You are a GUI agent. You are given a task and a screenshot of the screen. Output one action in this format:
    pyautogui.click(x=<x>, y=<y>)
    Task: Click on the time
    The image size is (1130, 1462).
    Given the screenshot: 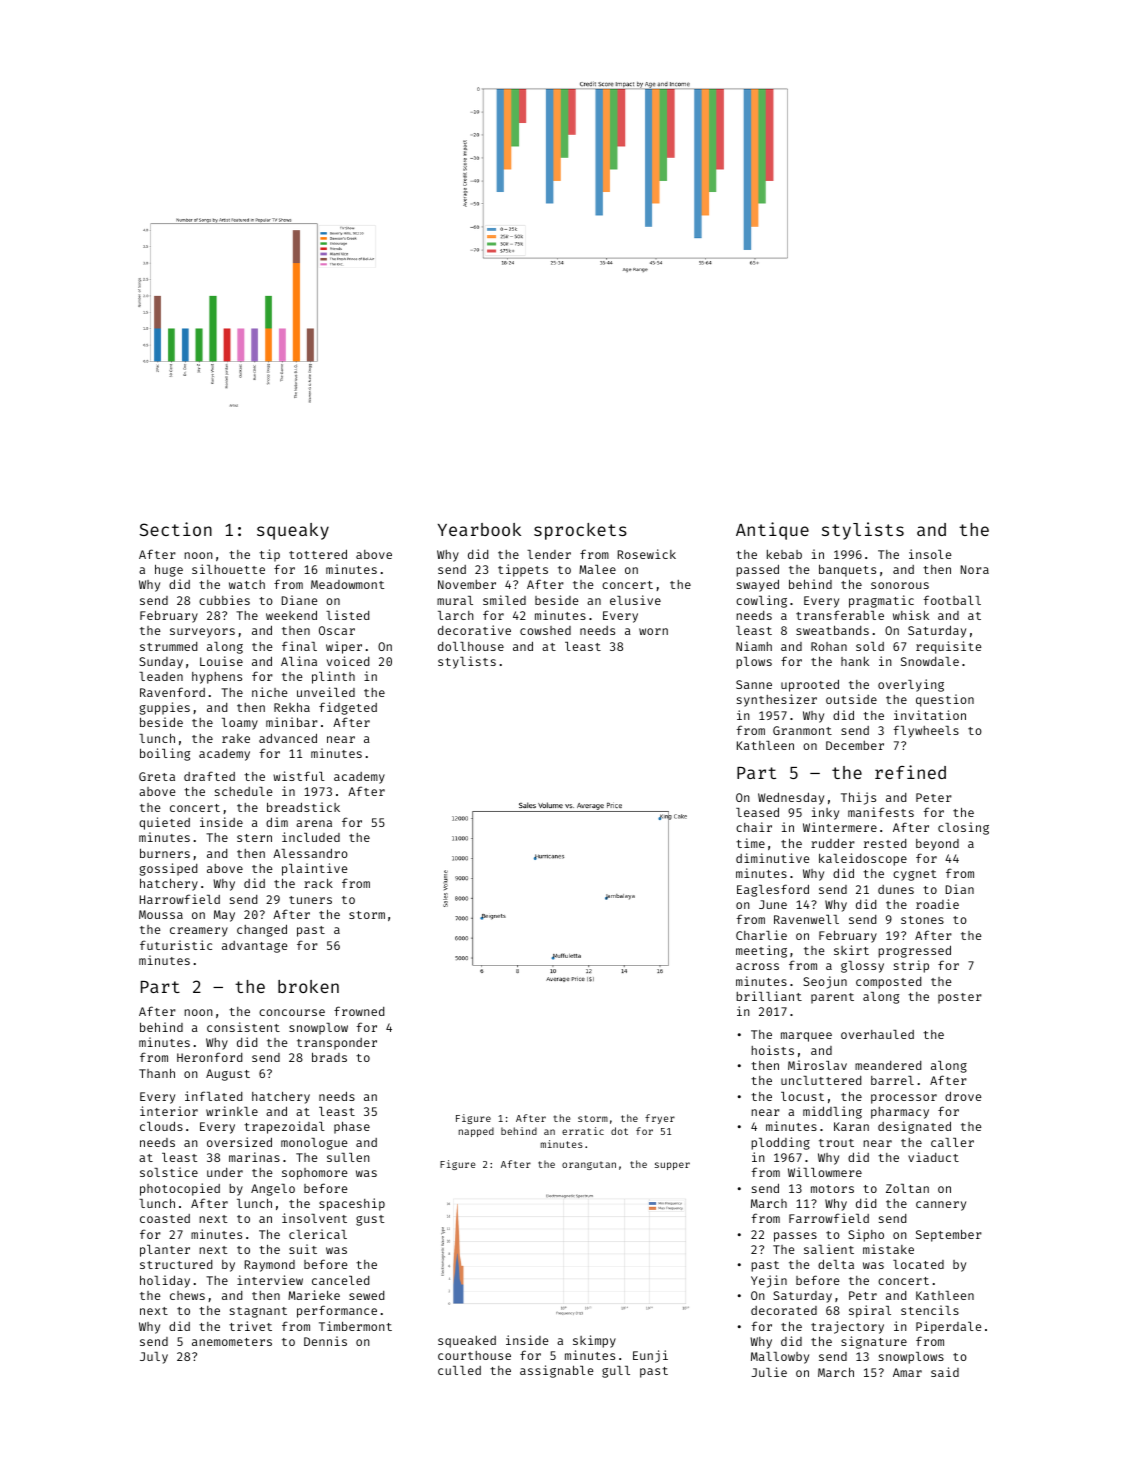 What is the action you would take?
    pyautogui.click(x=750, y=843)
